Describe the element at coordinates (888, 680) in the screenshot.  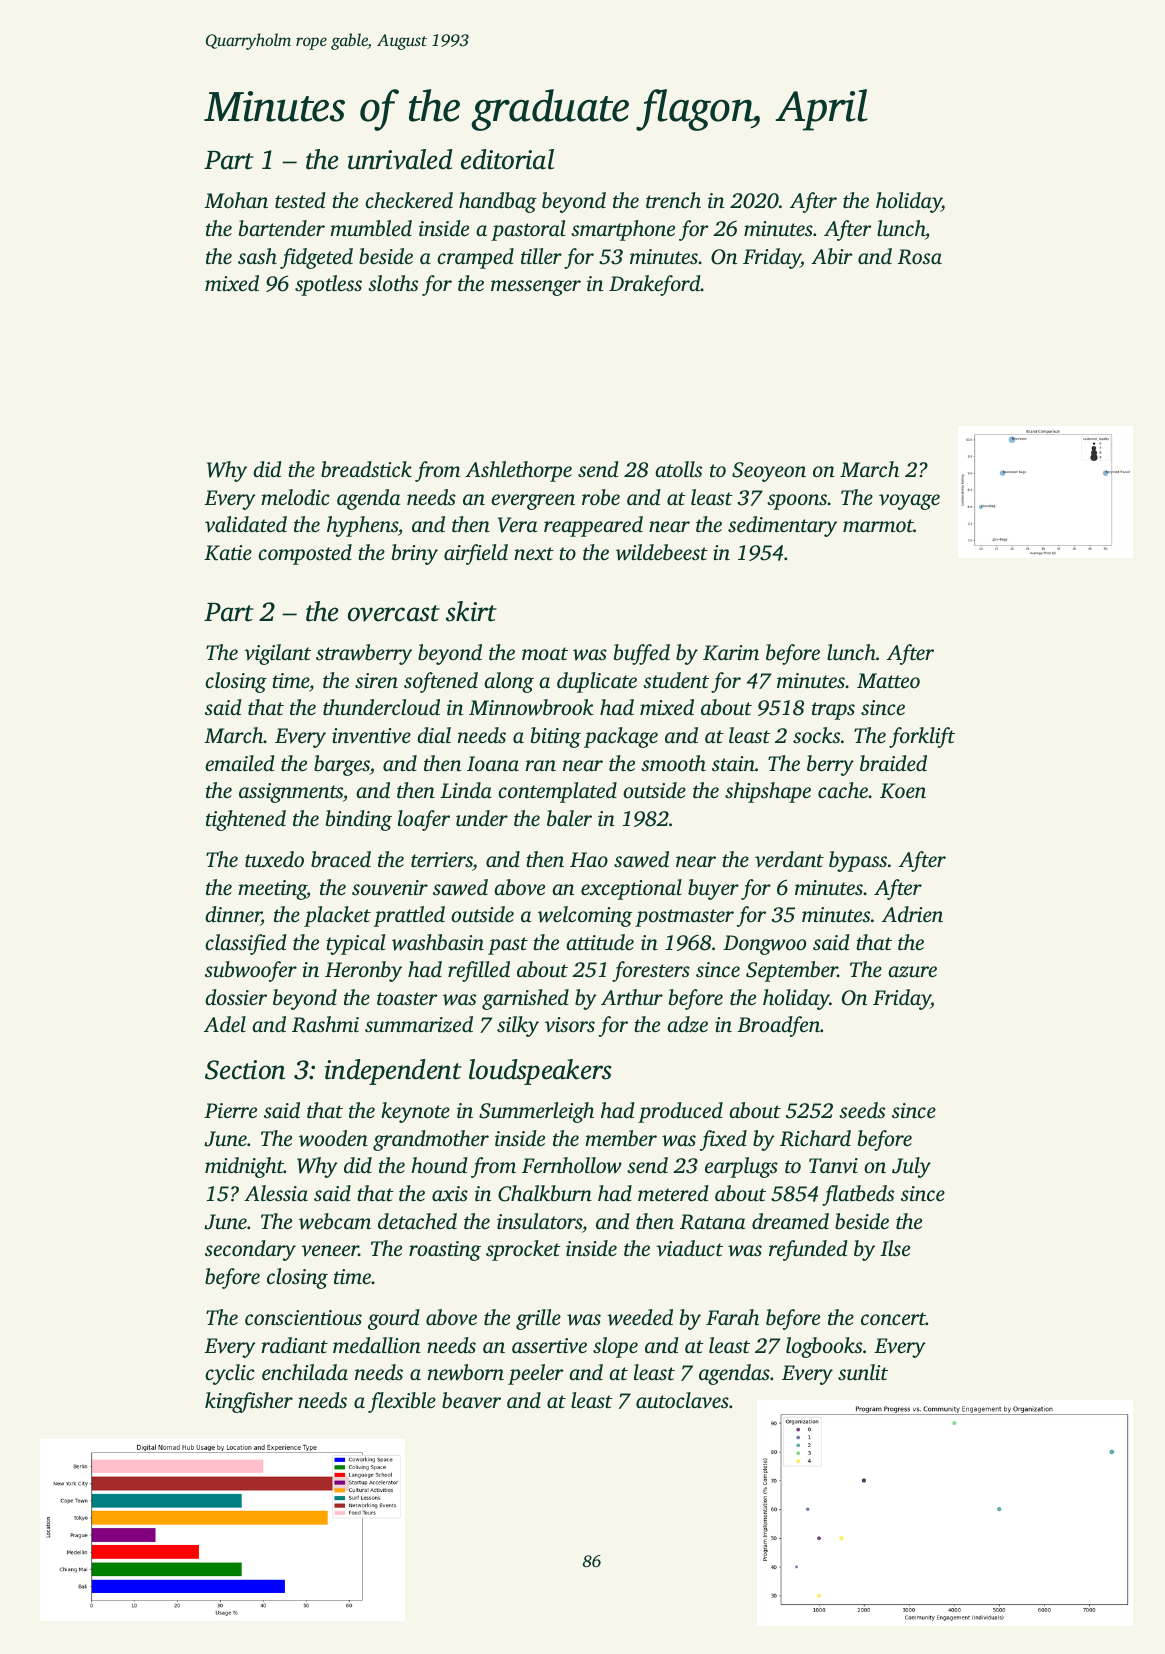
I see `Matteo` at that location.
